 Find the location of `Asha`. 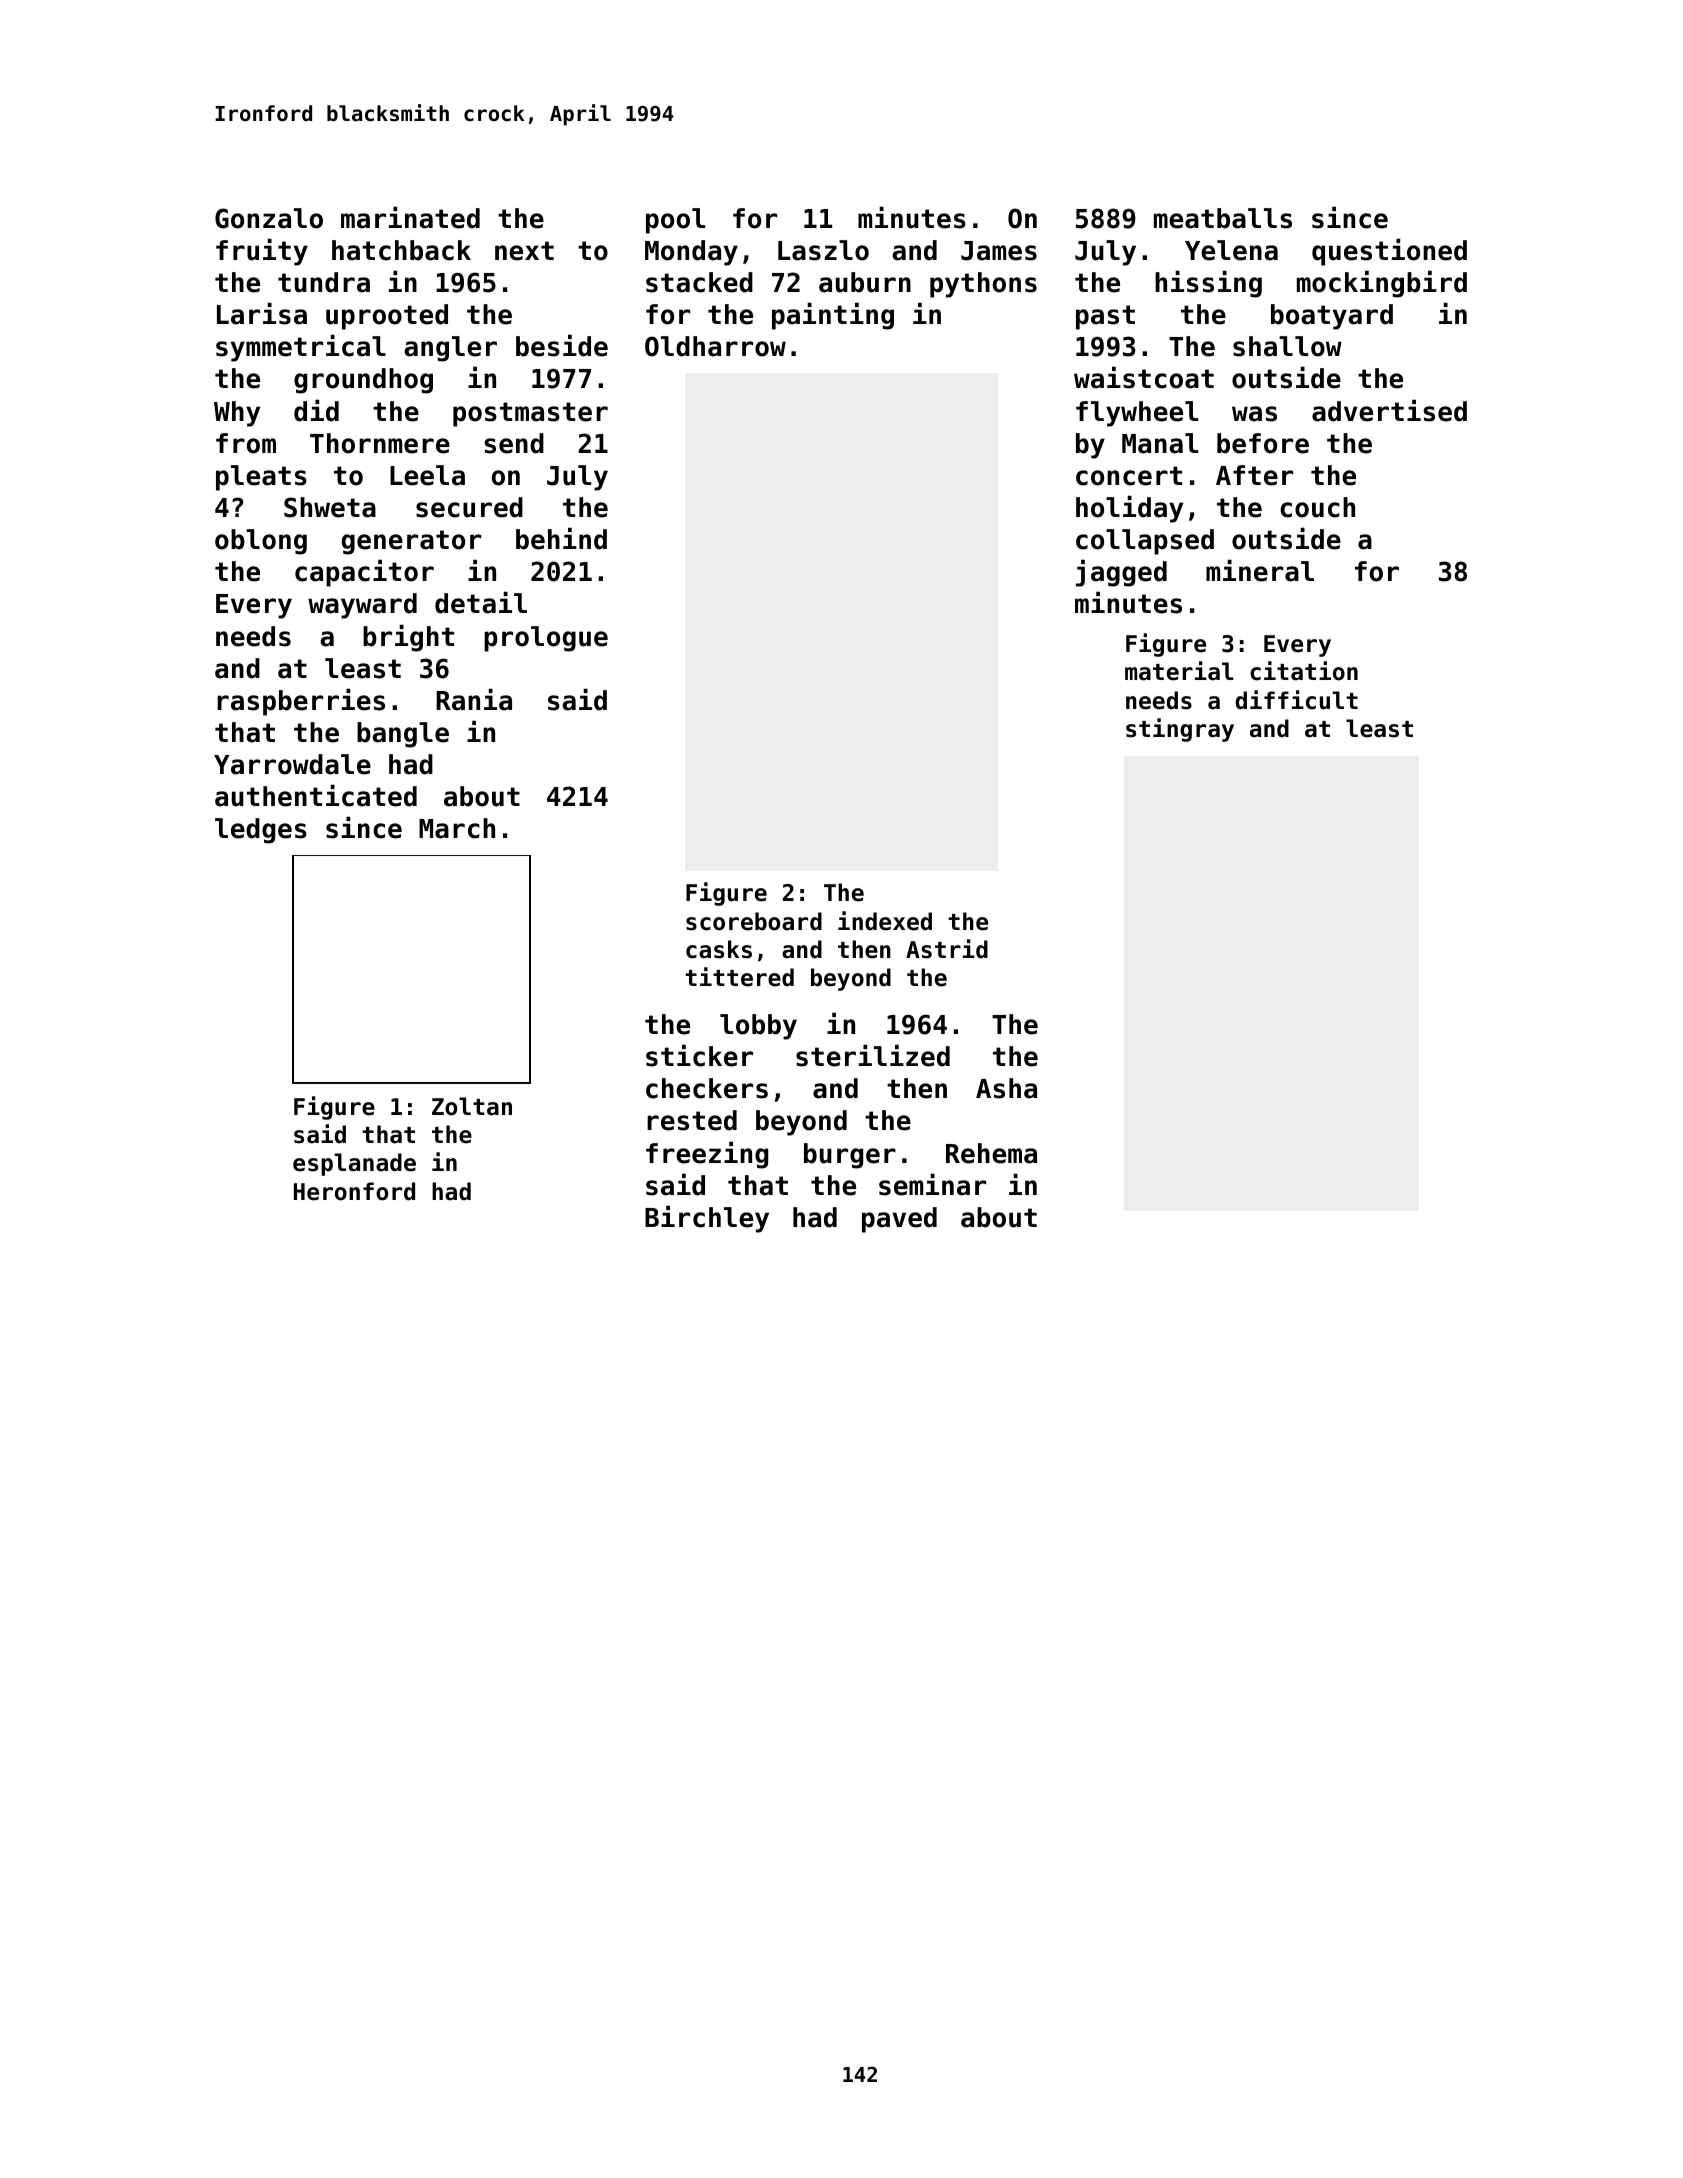

Asha is located at coordinates (1006, 1088).
